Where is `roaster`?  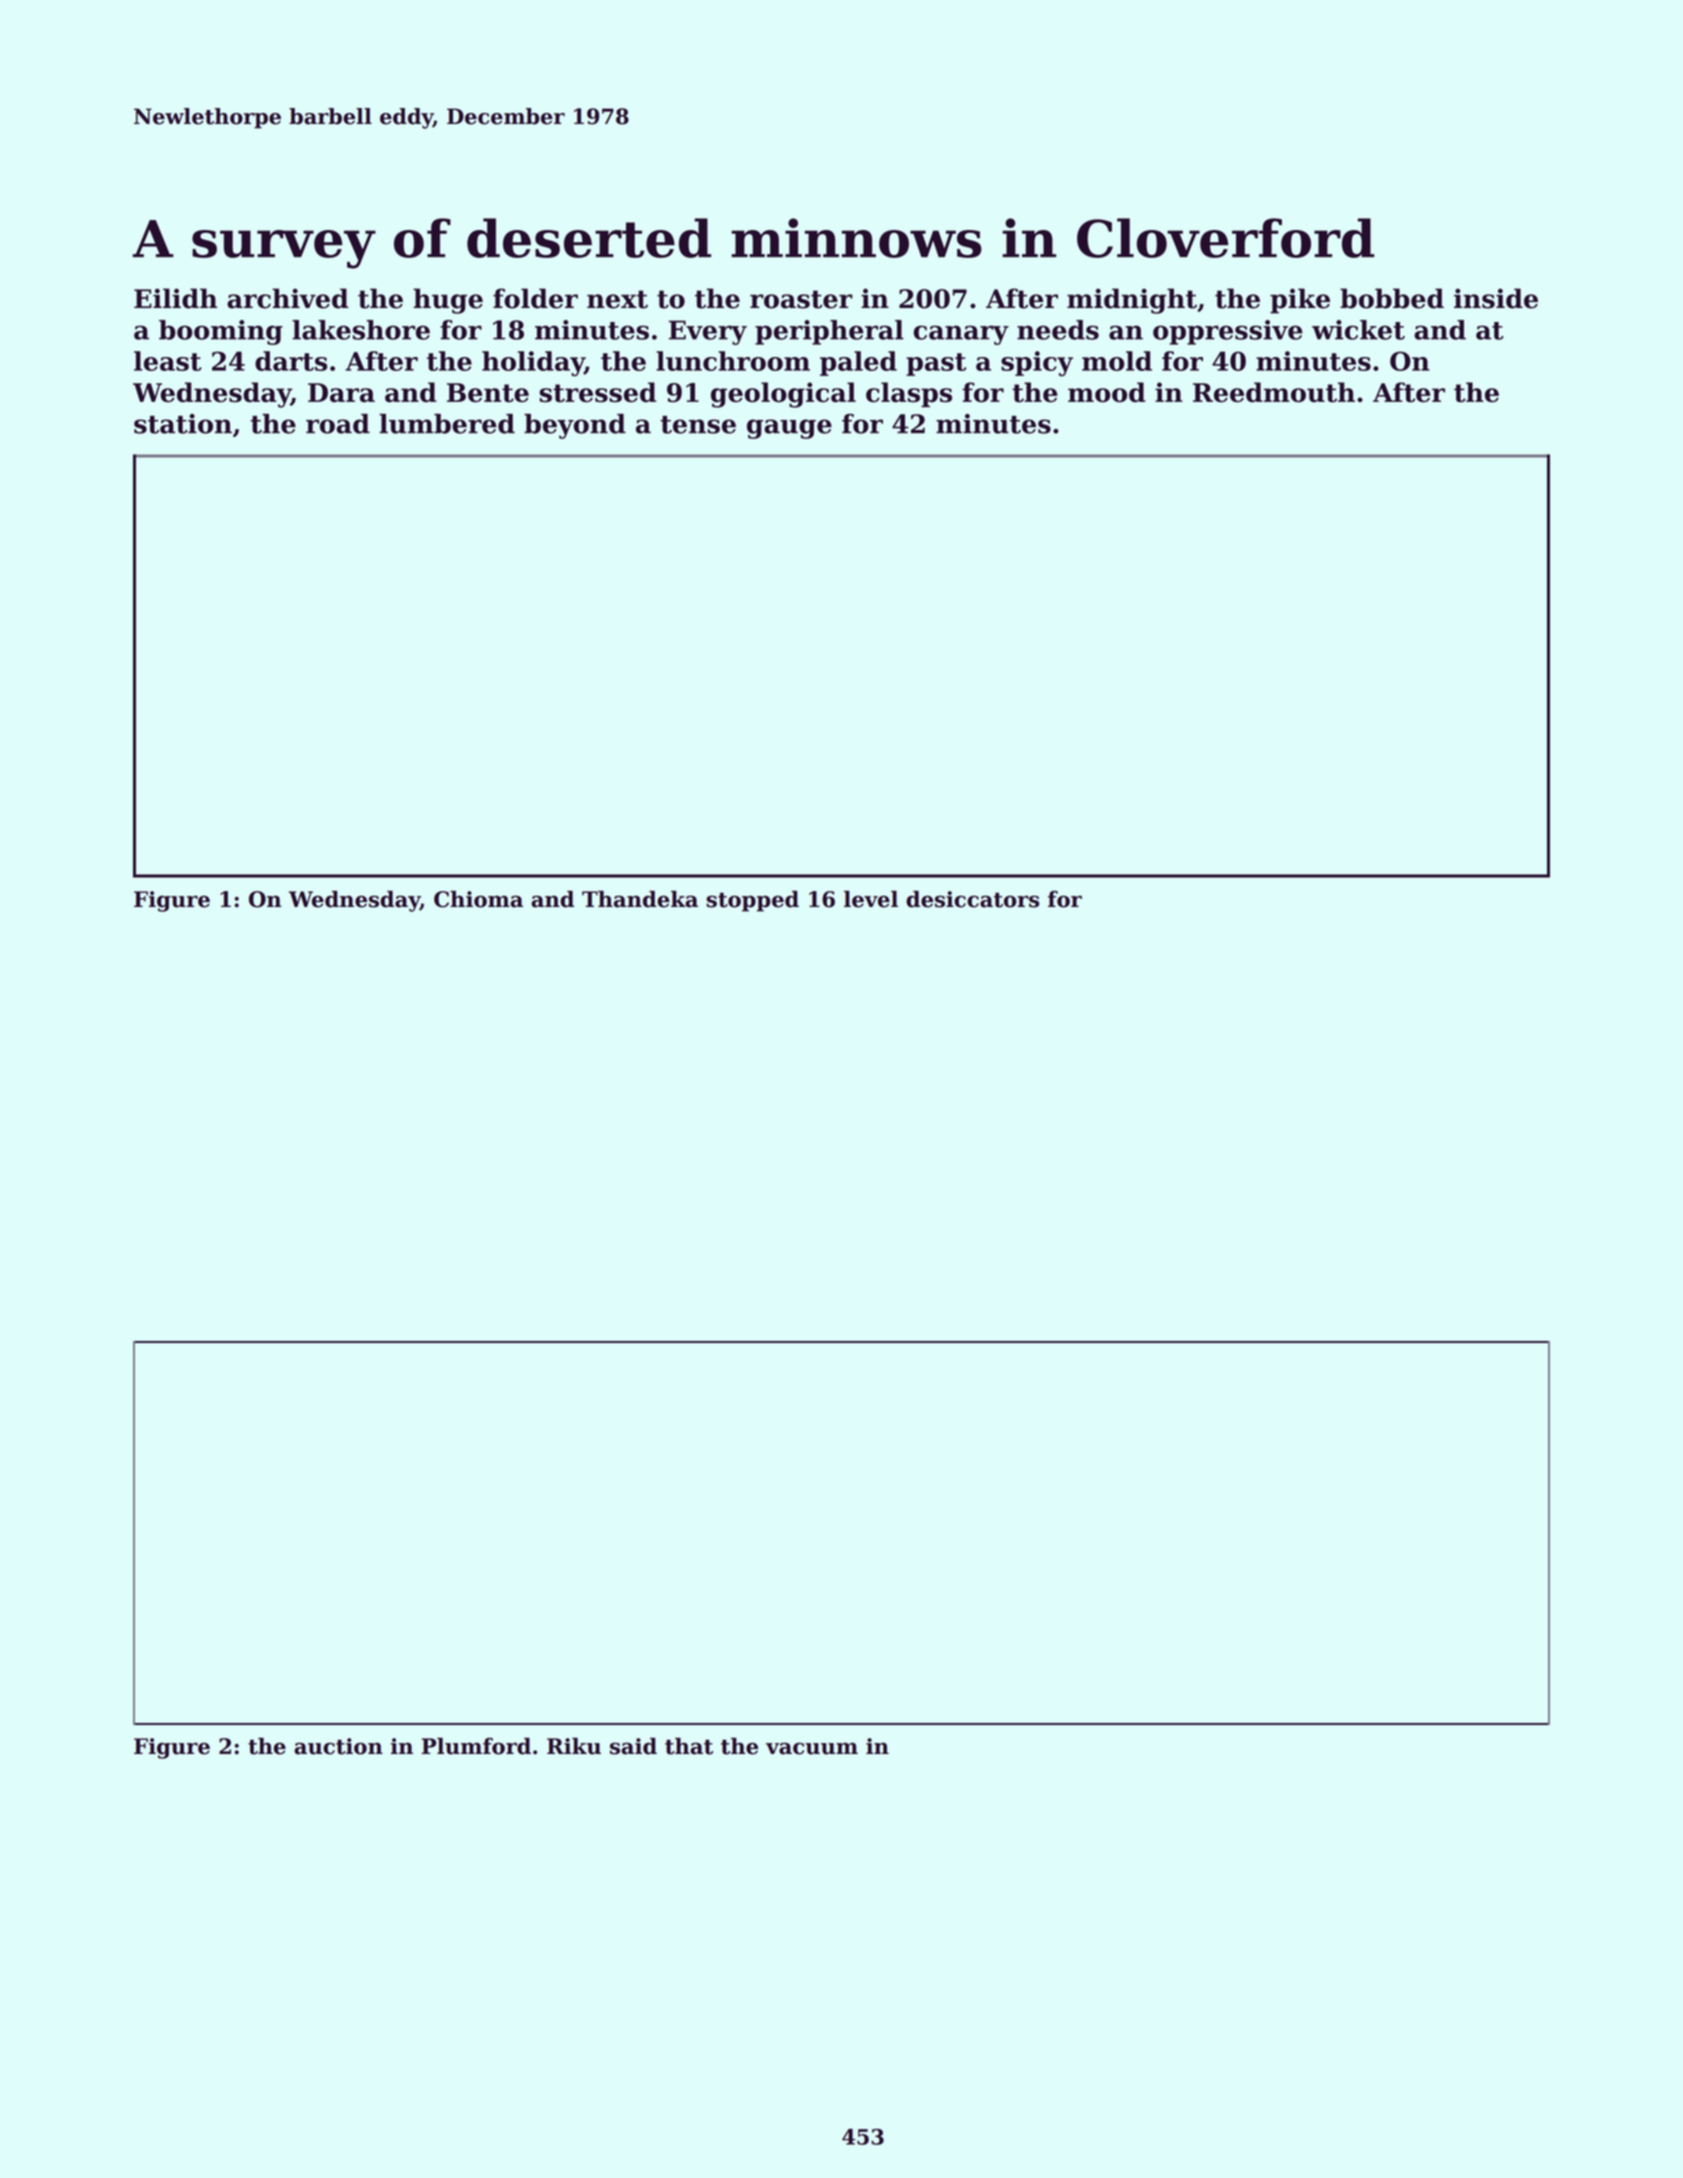
roaster is located at coordinates (801, 299).
